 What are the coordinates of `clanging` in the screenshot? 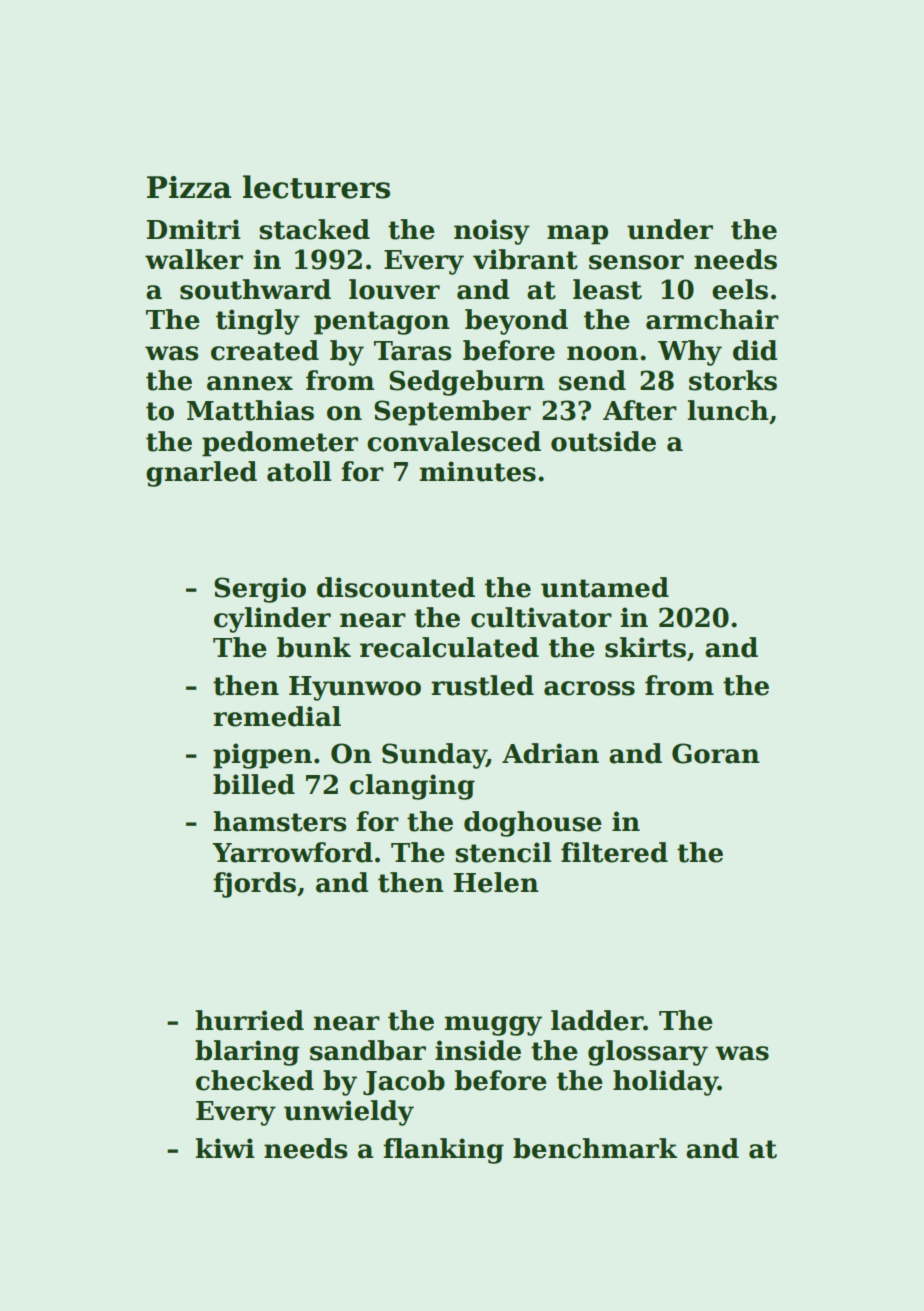 It's located at (412, 787).
